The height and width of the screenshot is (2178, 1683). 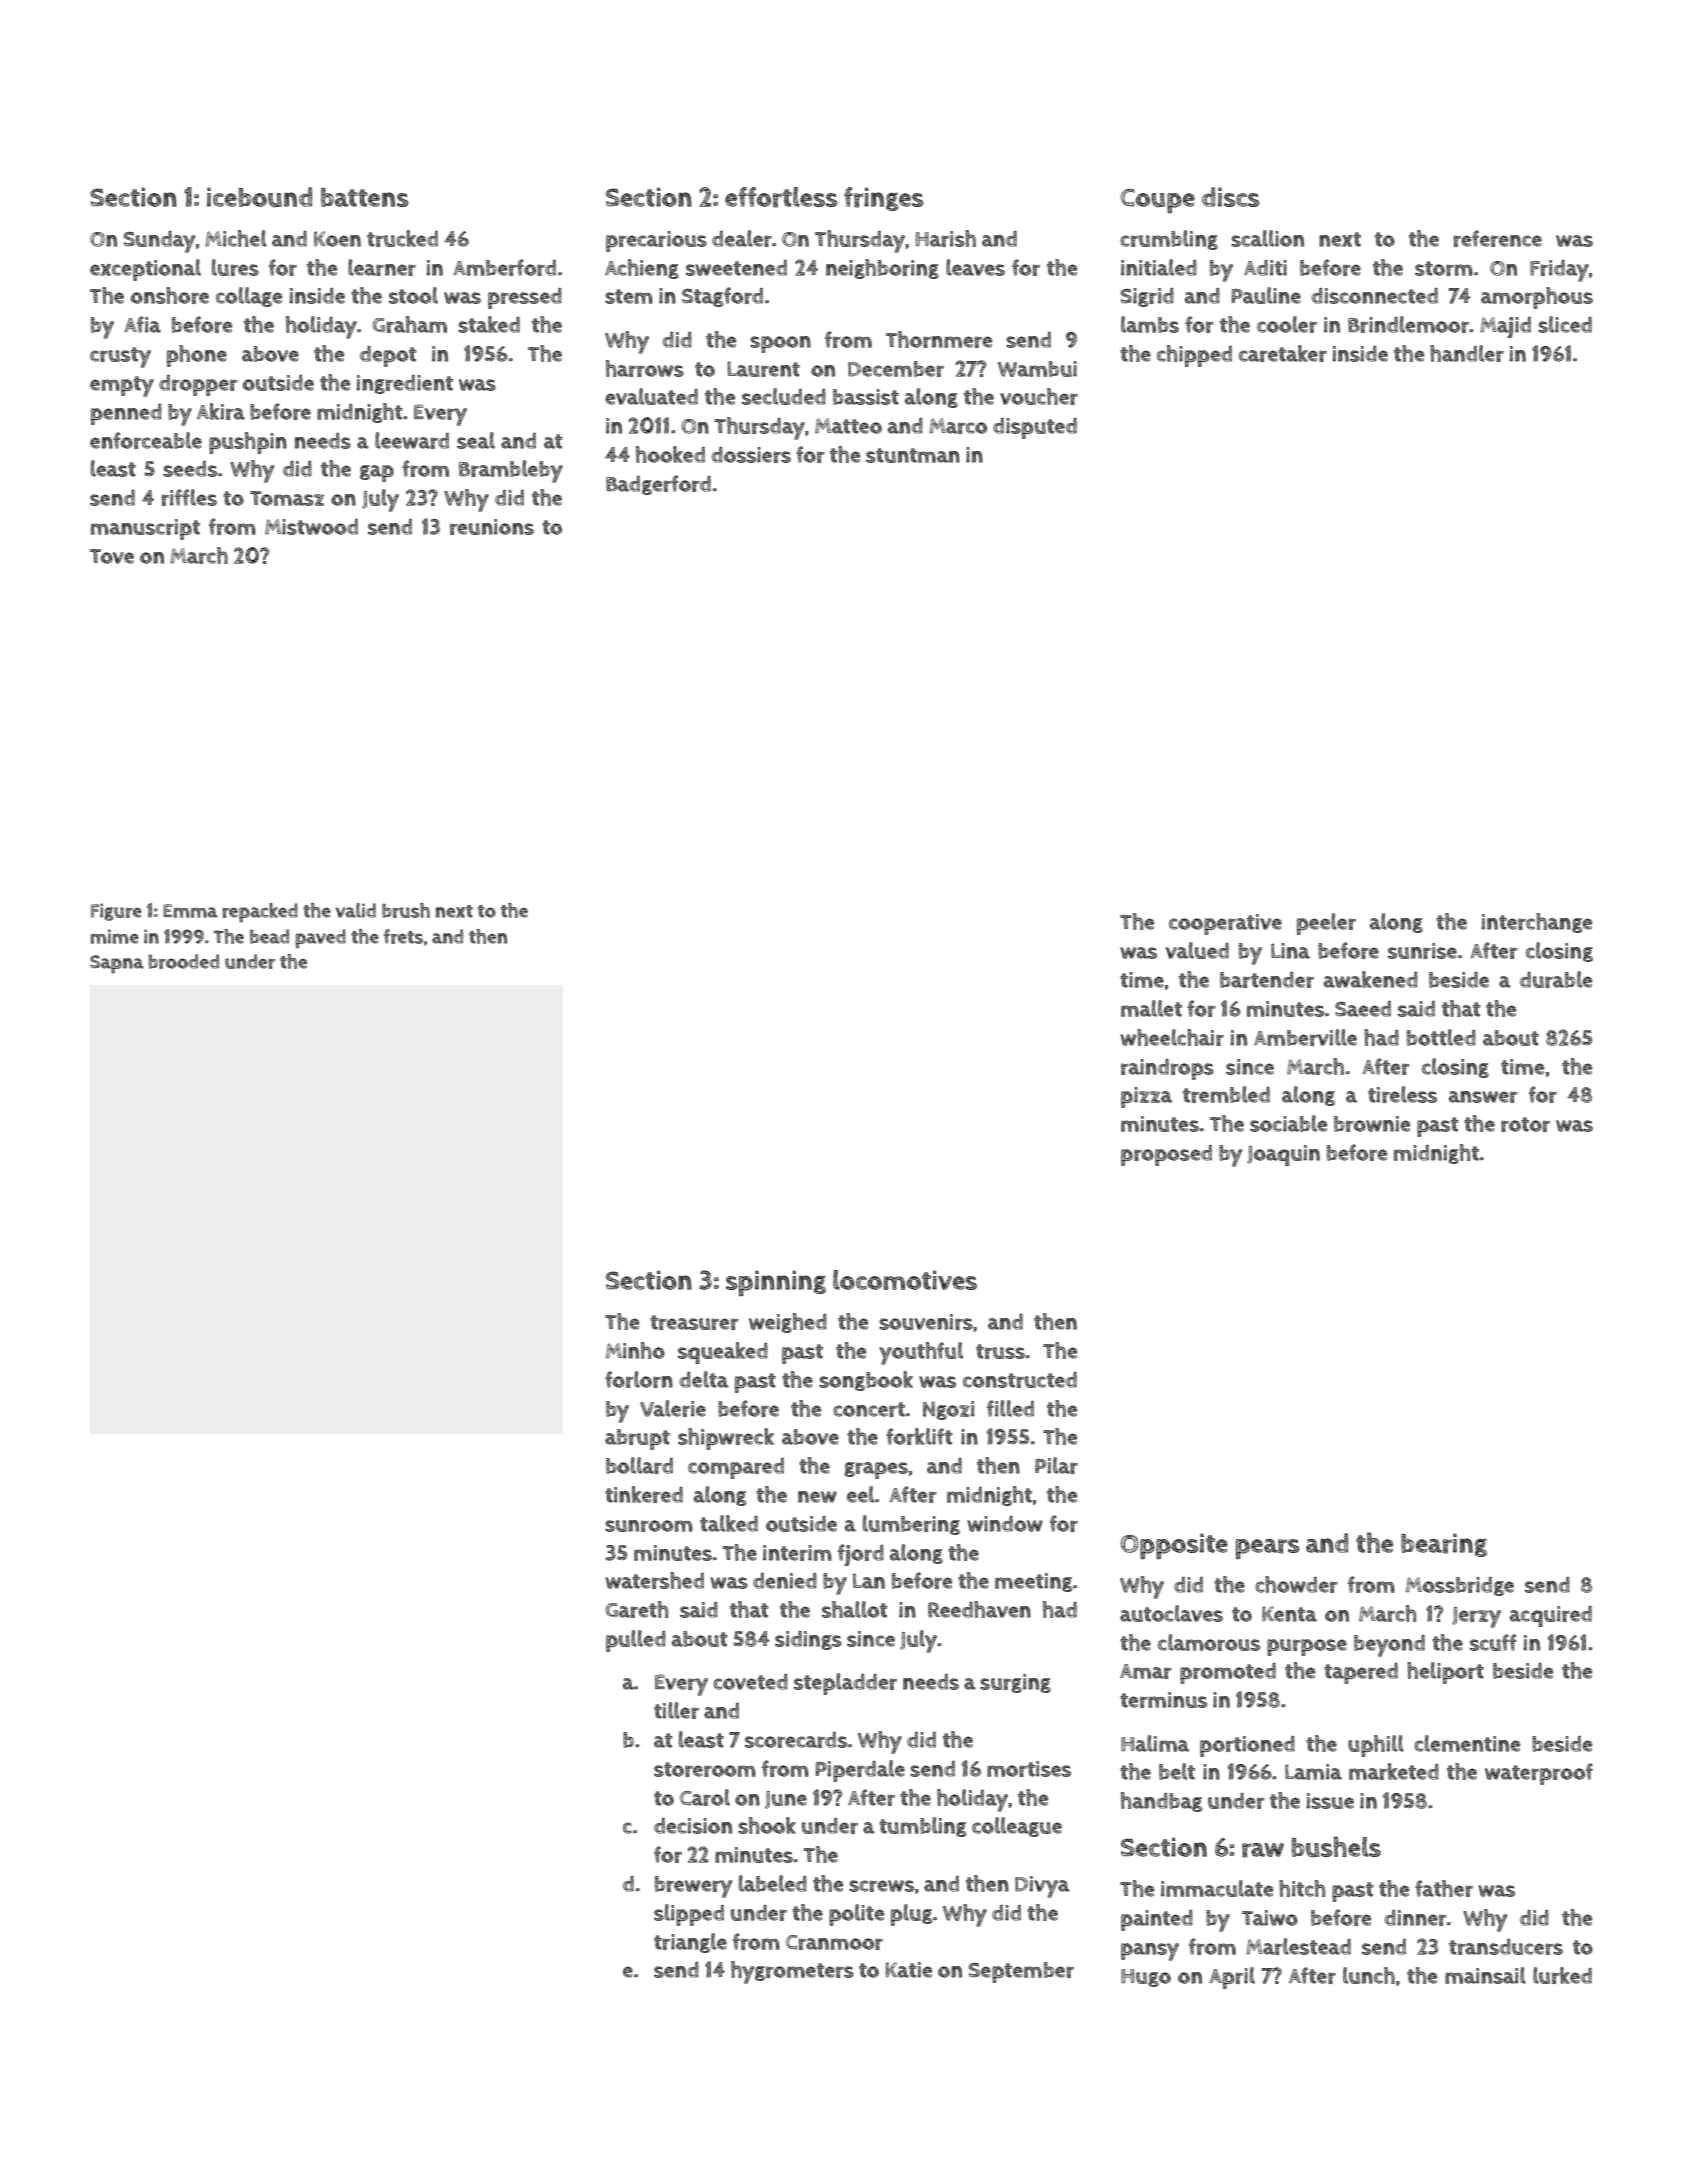 What do you see at coordinates (750, 1682) in the screenshot?
I see `coveted` at bounding box center [750, 1682].
